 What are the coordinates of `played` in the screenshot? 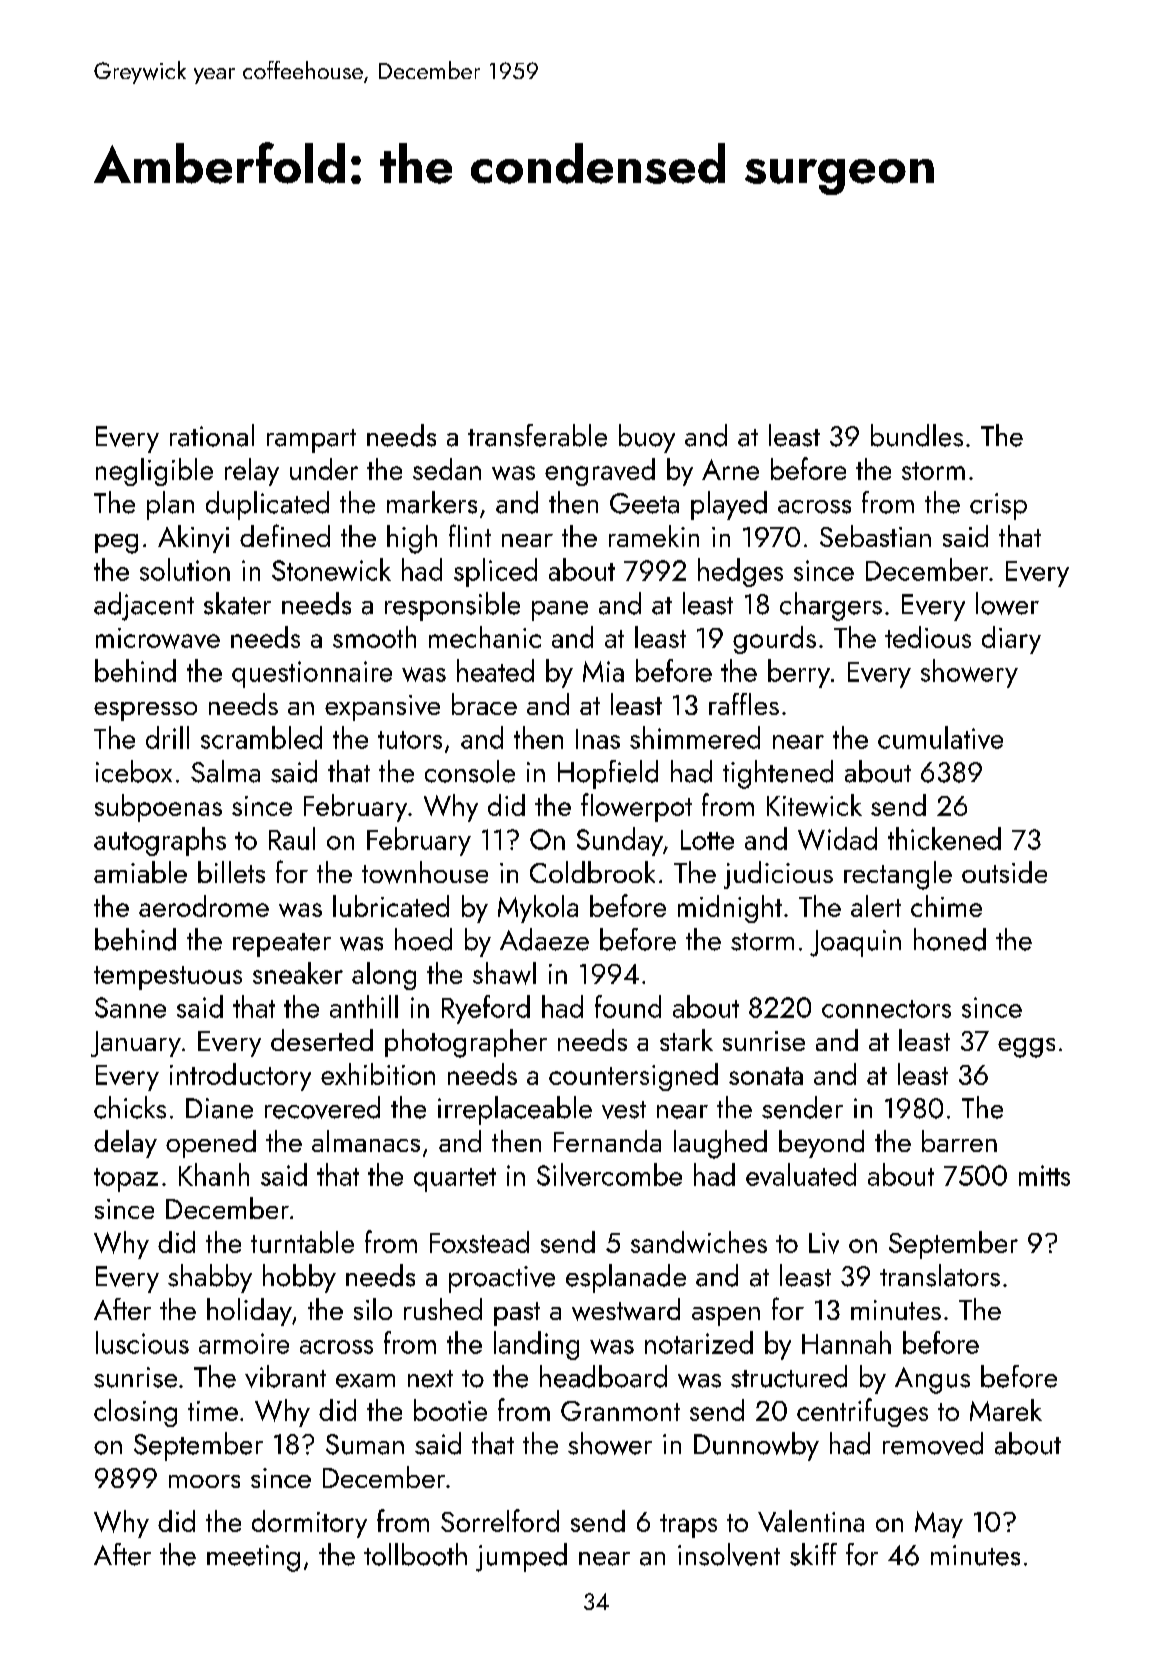 It's located at (729, 505).
